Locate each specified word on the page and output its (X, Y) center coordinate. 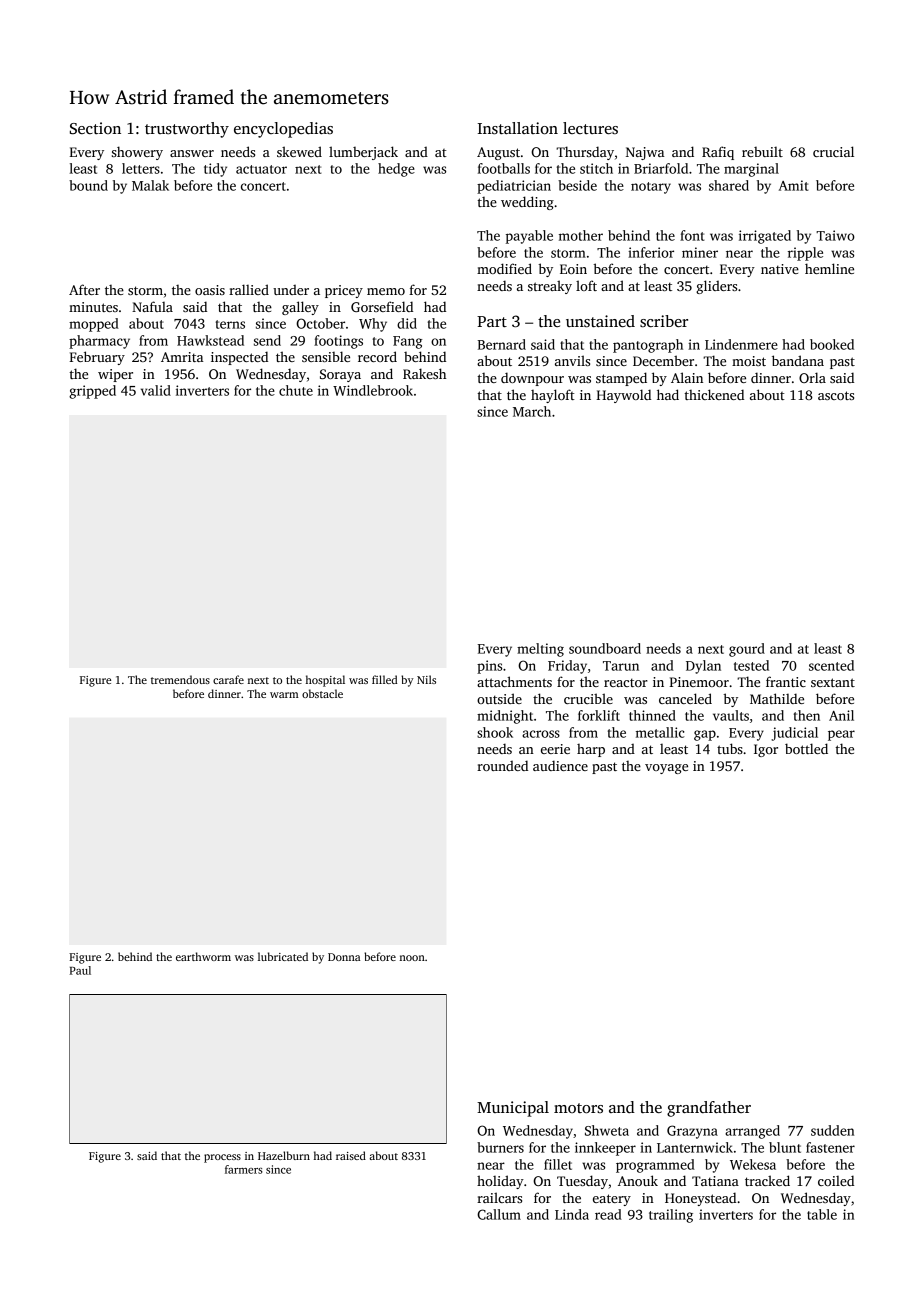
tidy (215, 170)
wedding (527, 203)
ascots (836, 395)
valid (156, 390)
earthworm (203, 956)
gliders (716, 287)
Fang (407, 342)
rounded (502, 765)
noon (412, 958)
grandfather (709, 1109)
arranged (752, 1132)
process (222, 1158)
